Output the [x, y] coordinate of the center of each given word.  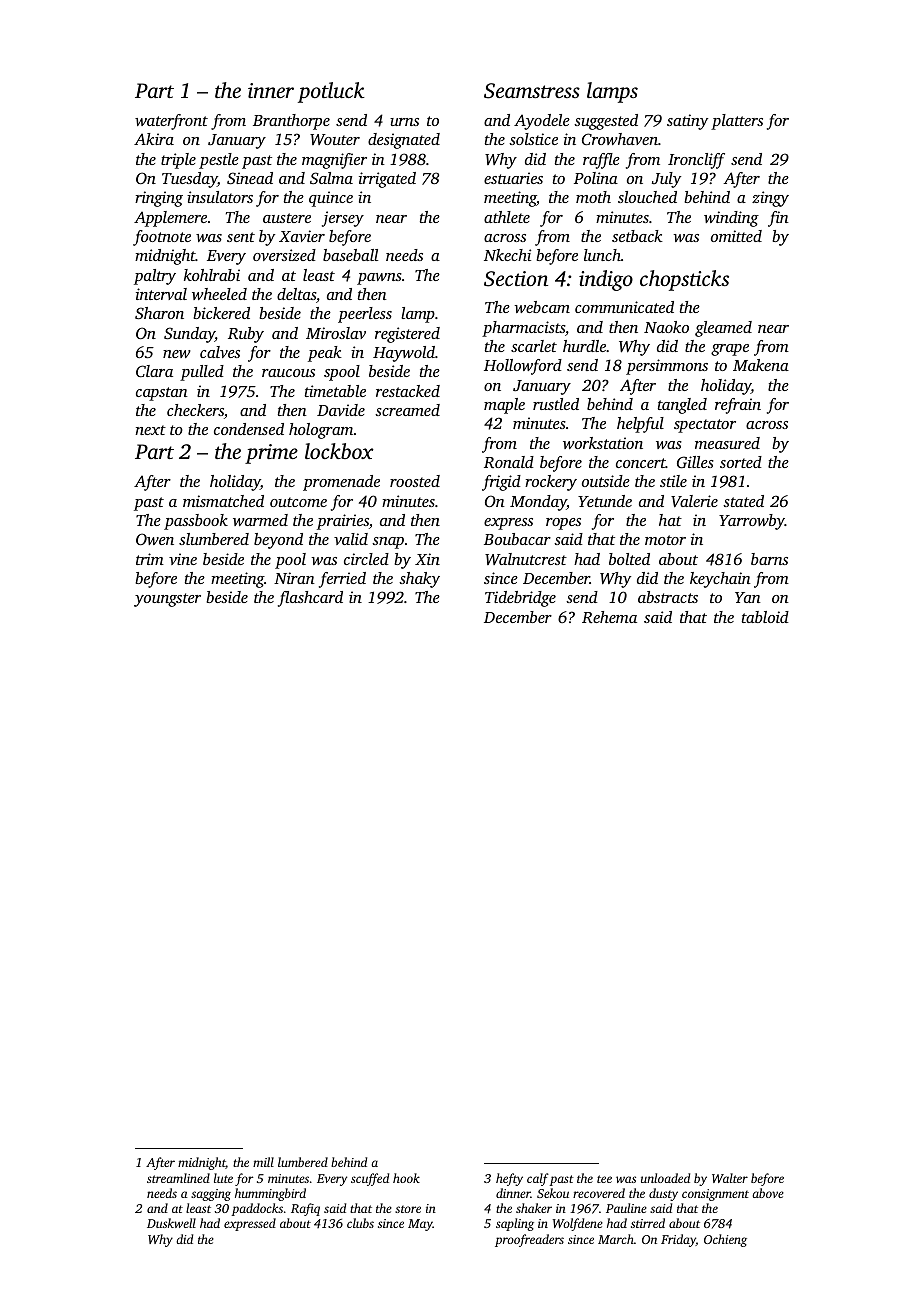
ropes [563, 524]
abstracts [668, 597]
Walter [730, 1178]
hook [406, 1178]
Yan [748, 597]
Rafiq [305, 1209]
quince [331, 199]
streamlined [178, 1178]
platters [737, 122]
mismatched [223, 501]
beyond [278, 541]
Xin [427, 559]
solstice [533, 139]
